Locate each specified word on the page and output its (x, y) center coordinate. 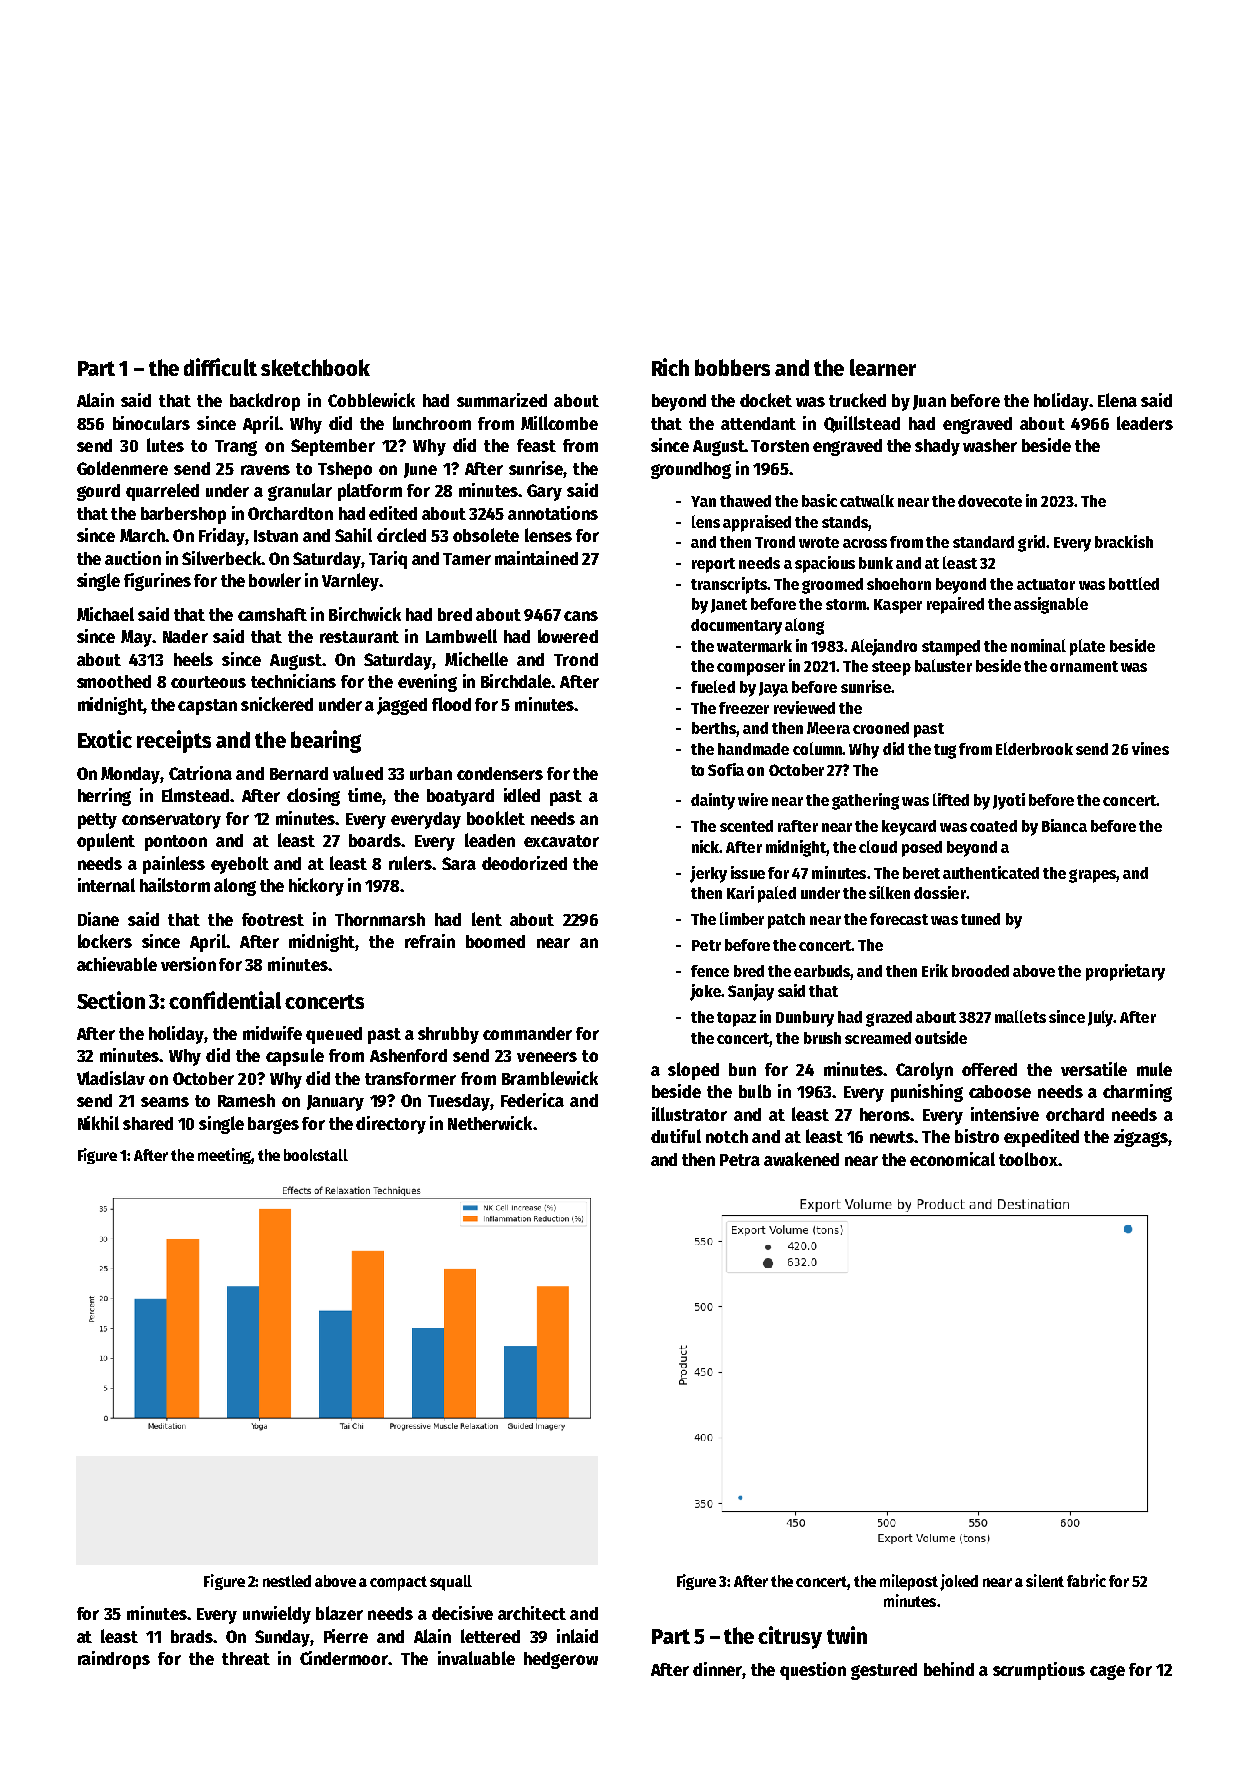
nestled (287, 1581)
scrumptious (1039, 1671)
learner (883, 367)
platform (370, 492)
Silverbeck (222, 558)
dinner (717, 1669)
